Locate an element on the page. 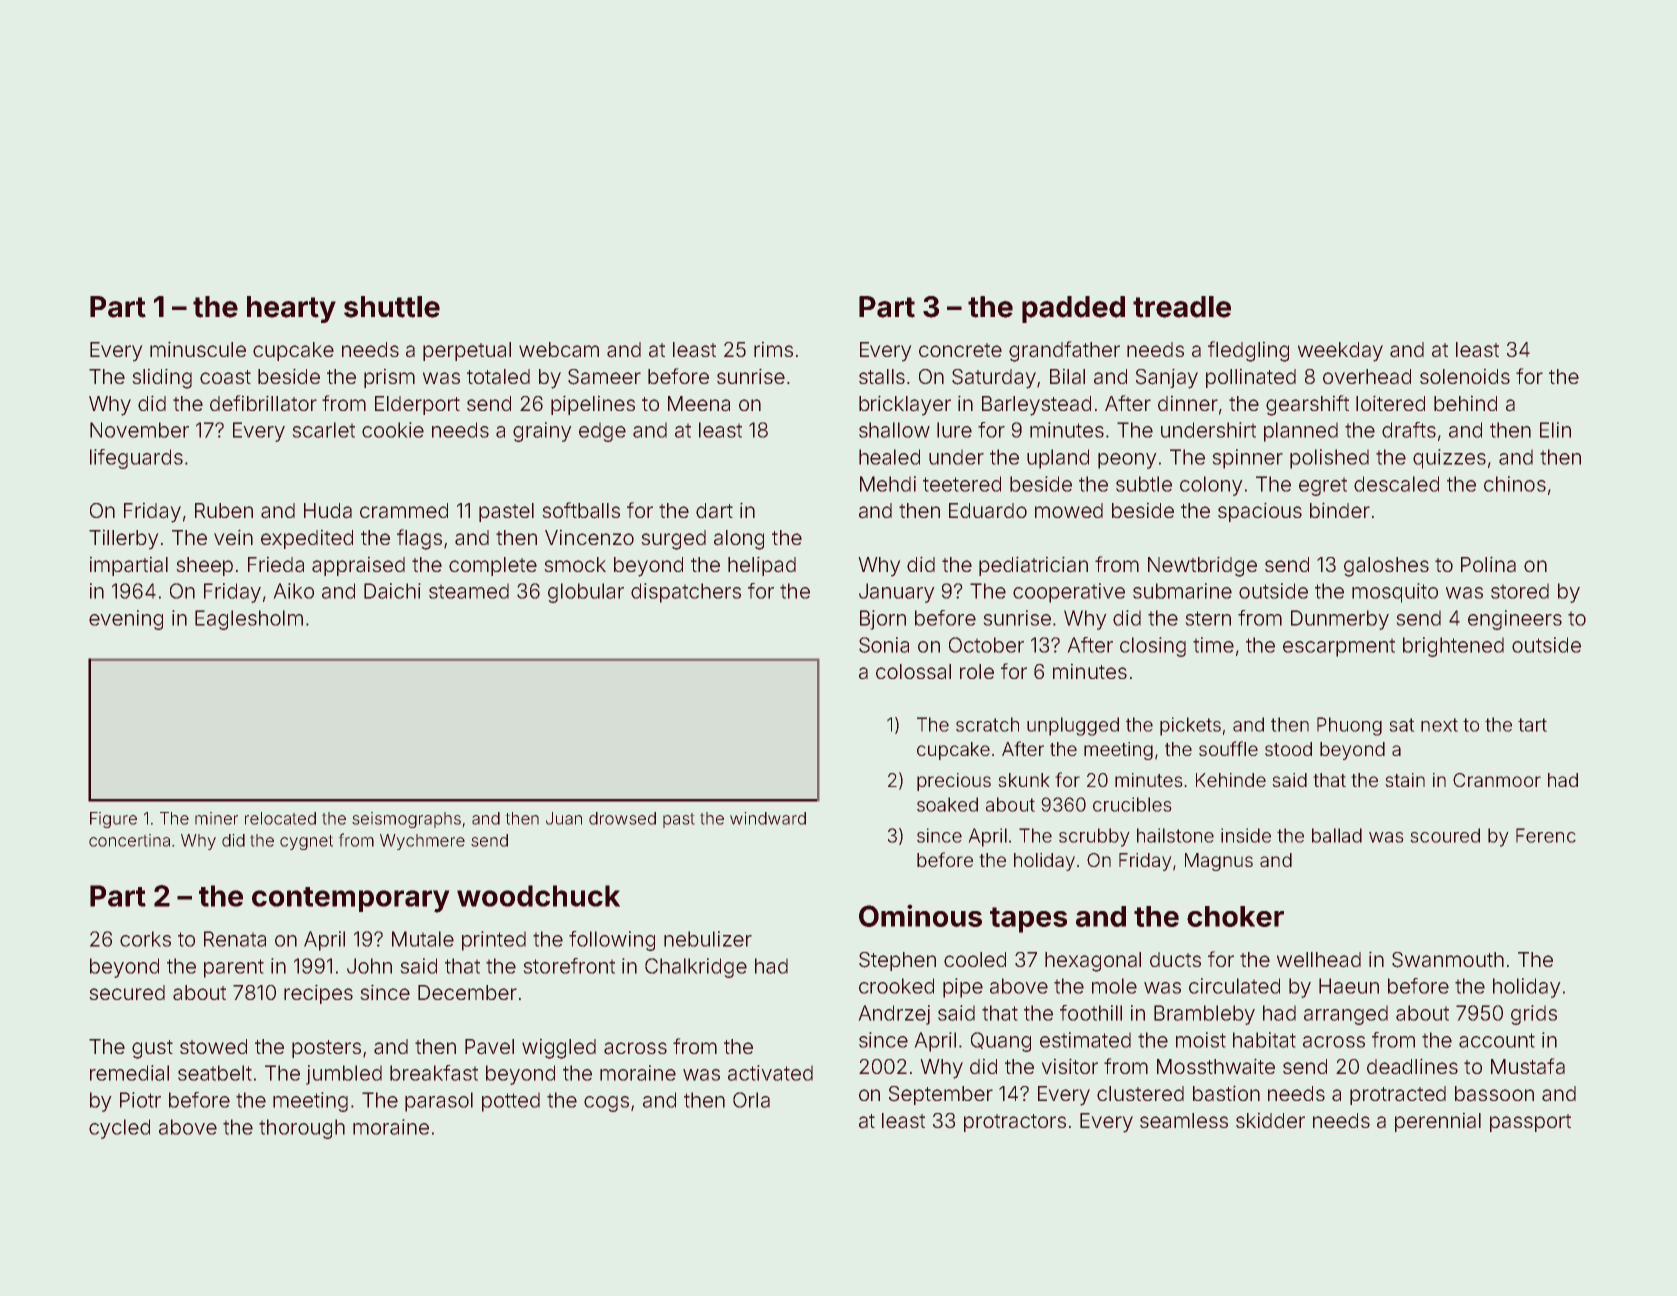 This document has width=1677, height=1296. October is located at coordinates (986, 645).
